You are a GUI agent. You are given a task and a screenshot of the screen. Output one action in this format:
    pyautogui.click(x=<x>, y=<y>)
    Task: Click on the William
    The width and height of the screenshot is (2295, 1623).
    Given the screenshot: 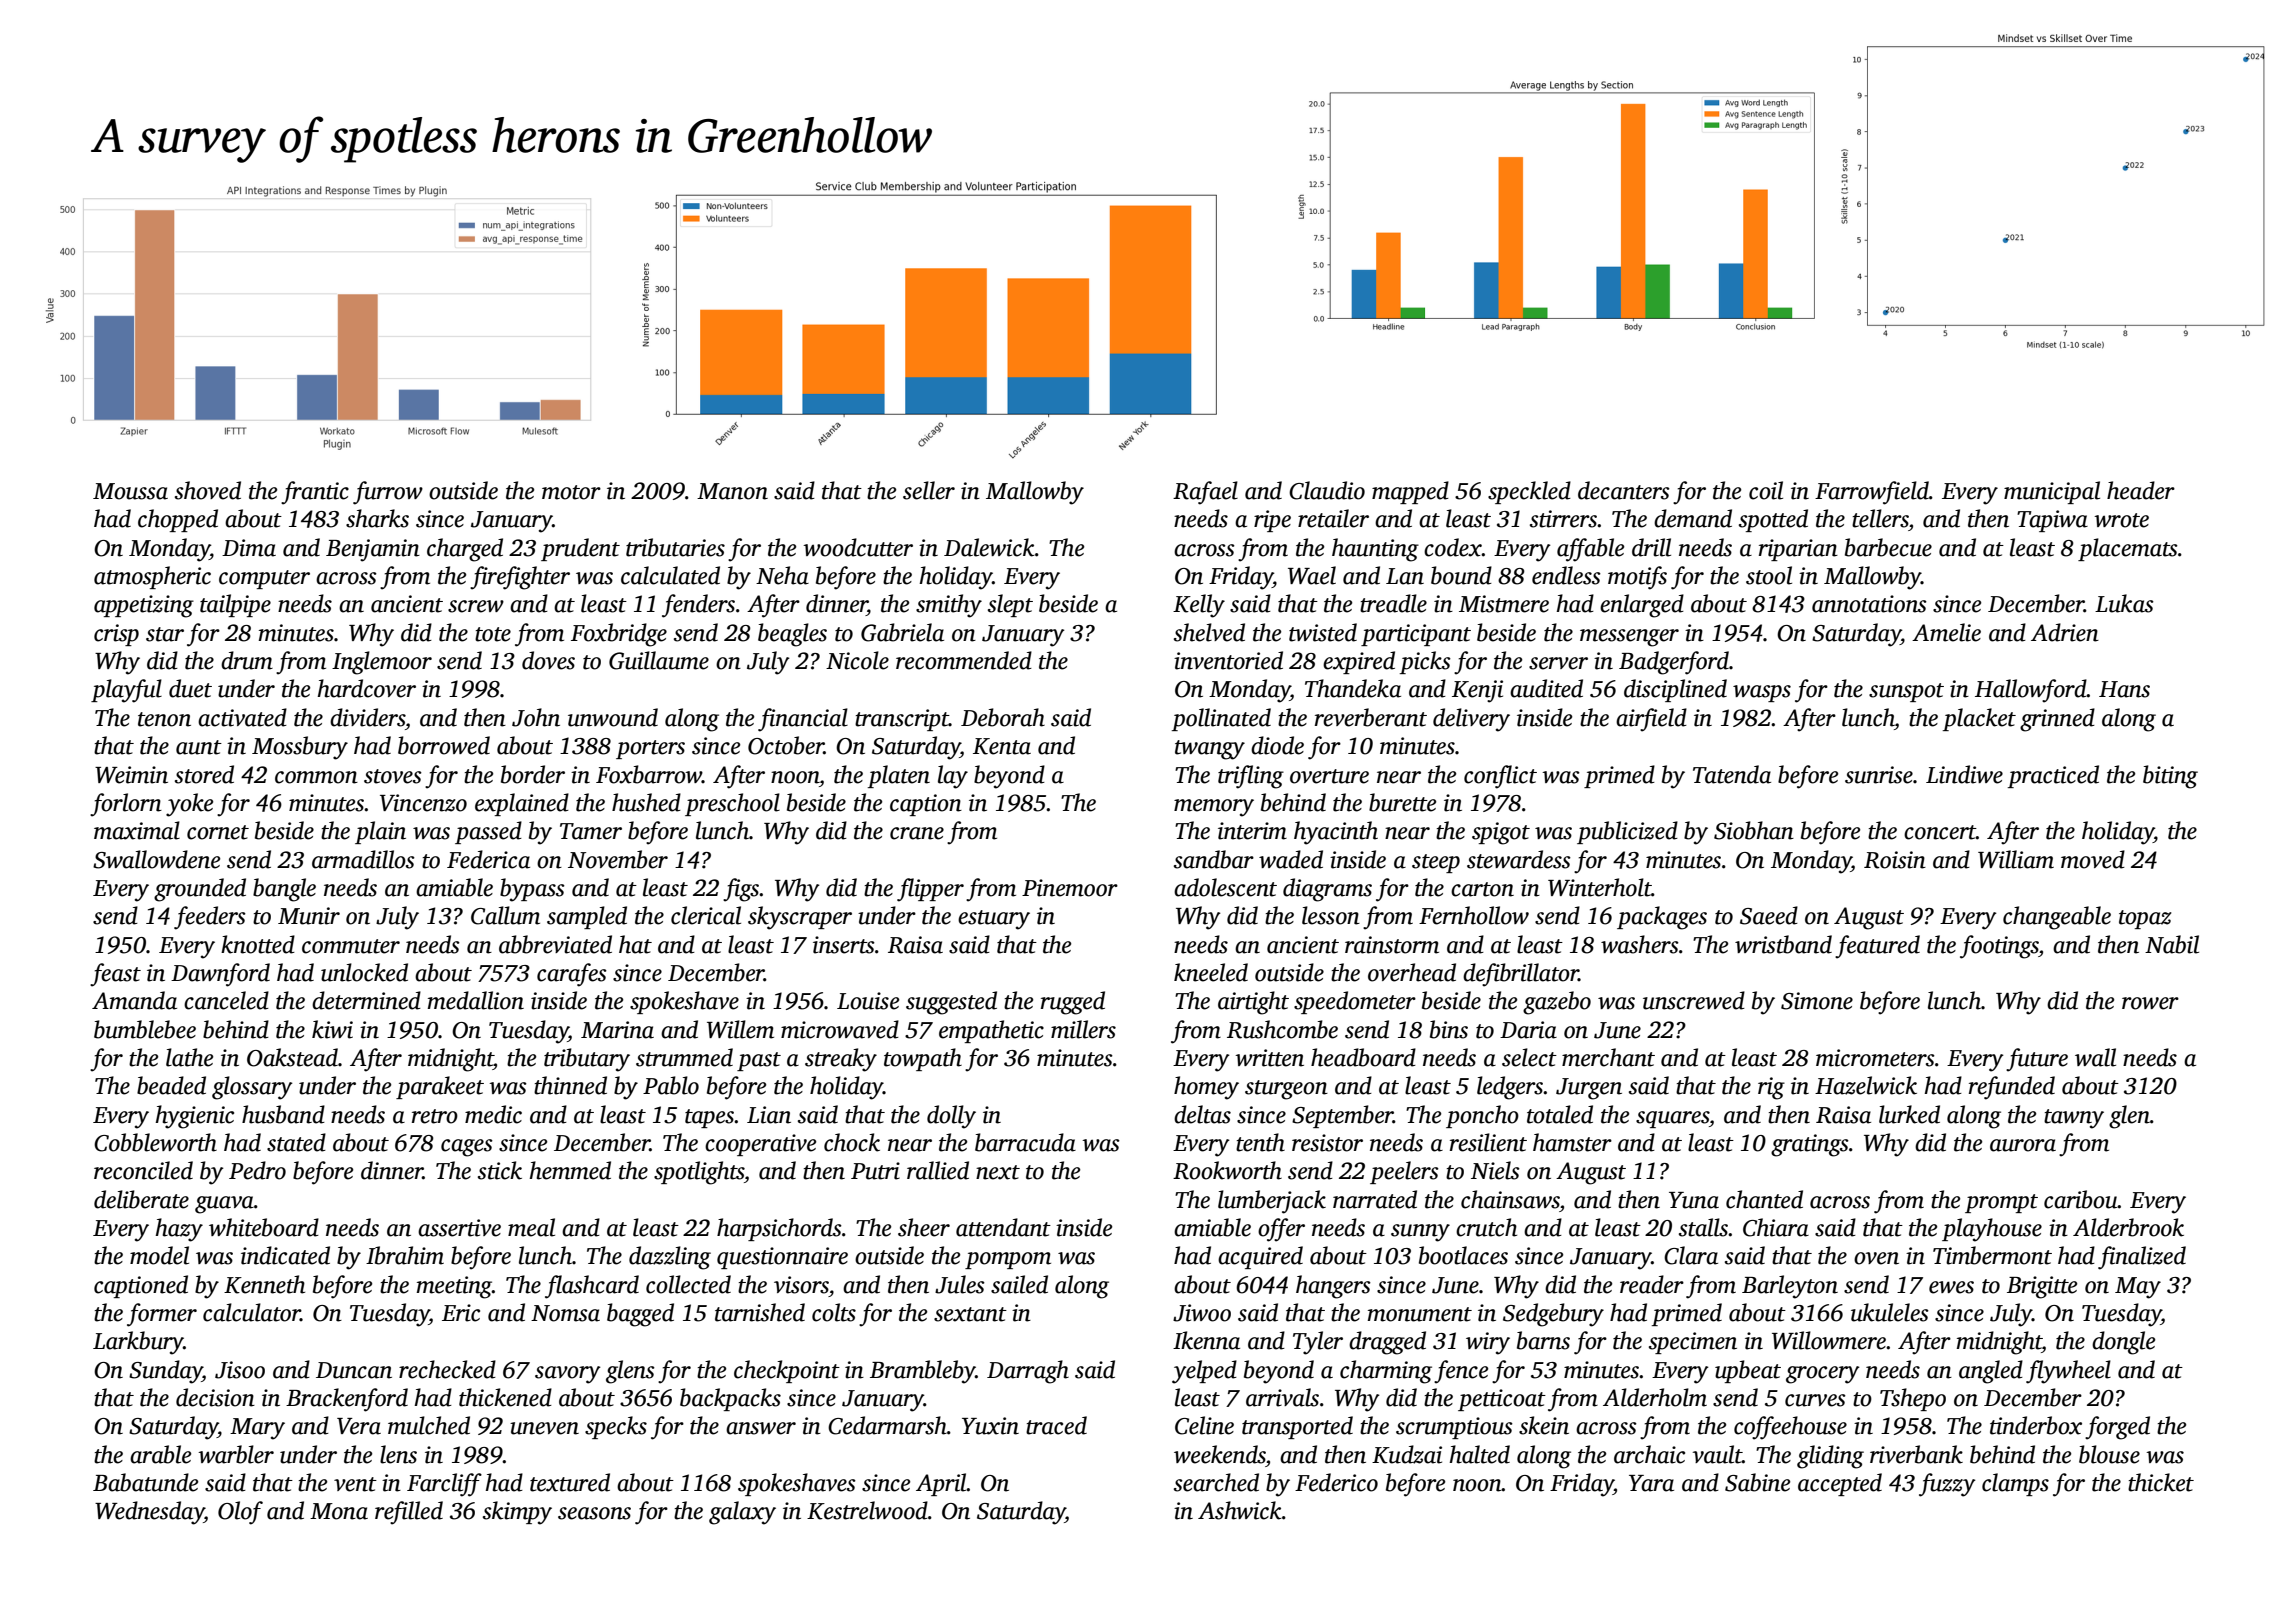 What is the action you would take?
    pyautogui.click(x=2016, y=859)
